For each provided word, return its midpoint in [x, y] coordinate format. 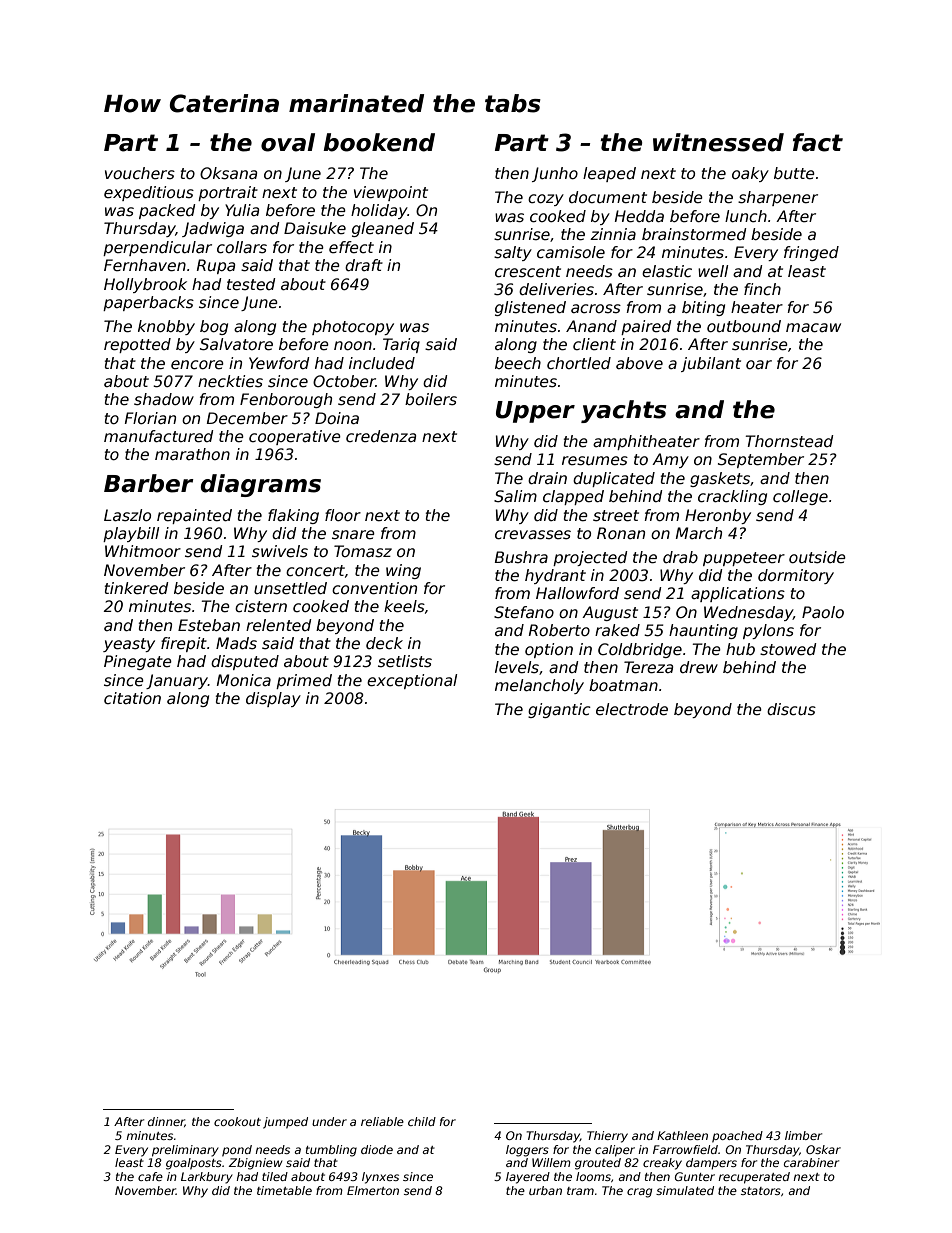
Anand [591, 326]
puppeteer [744, 559]
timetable [284, 1190]
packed [167, 211]
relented [279, 625]
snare [353, 535]
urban [545, 1190]
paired [646, 327]
